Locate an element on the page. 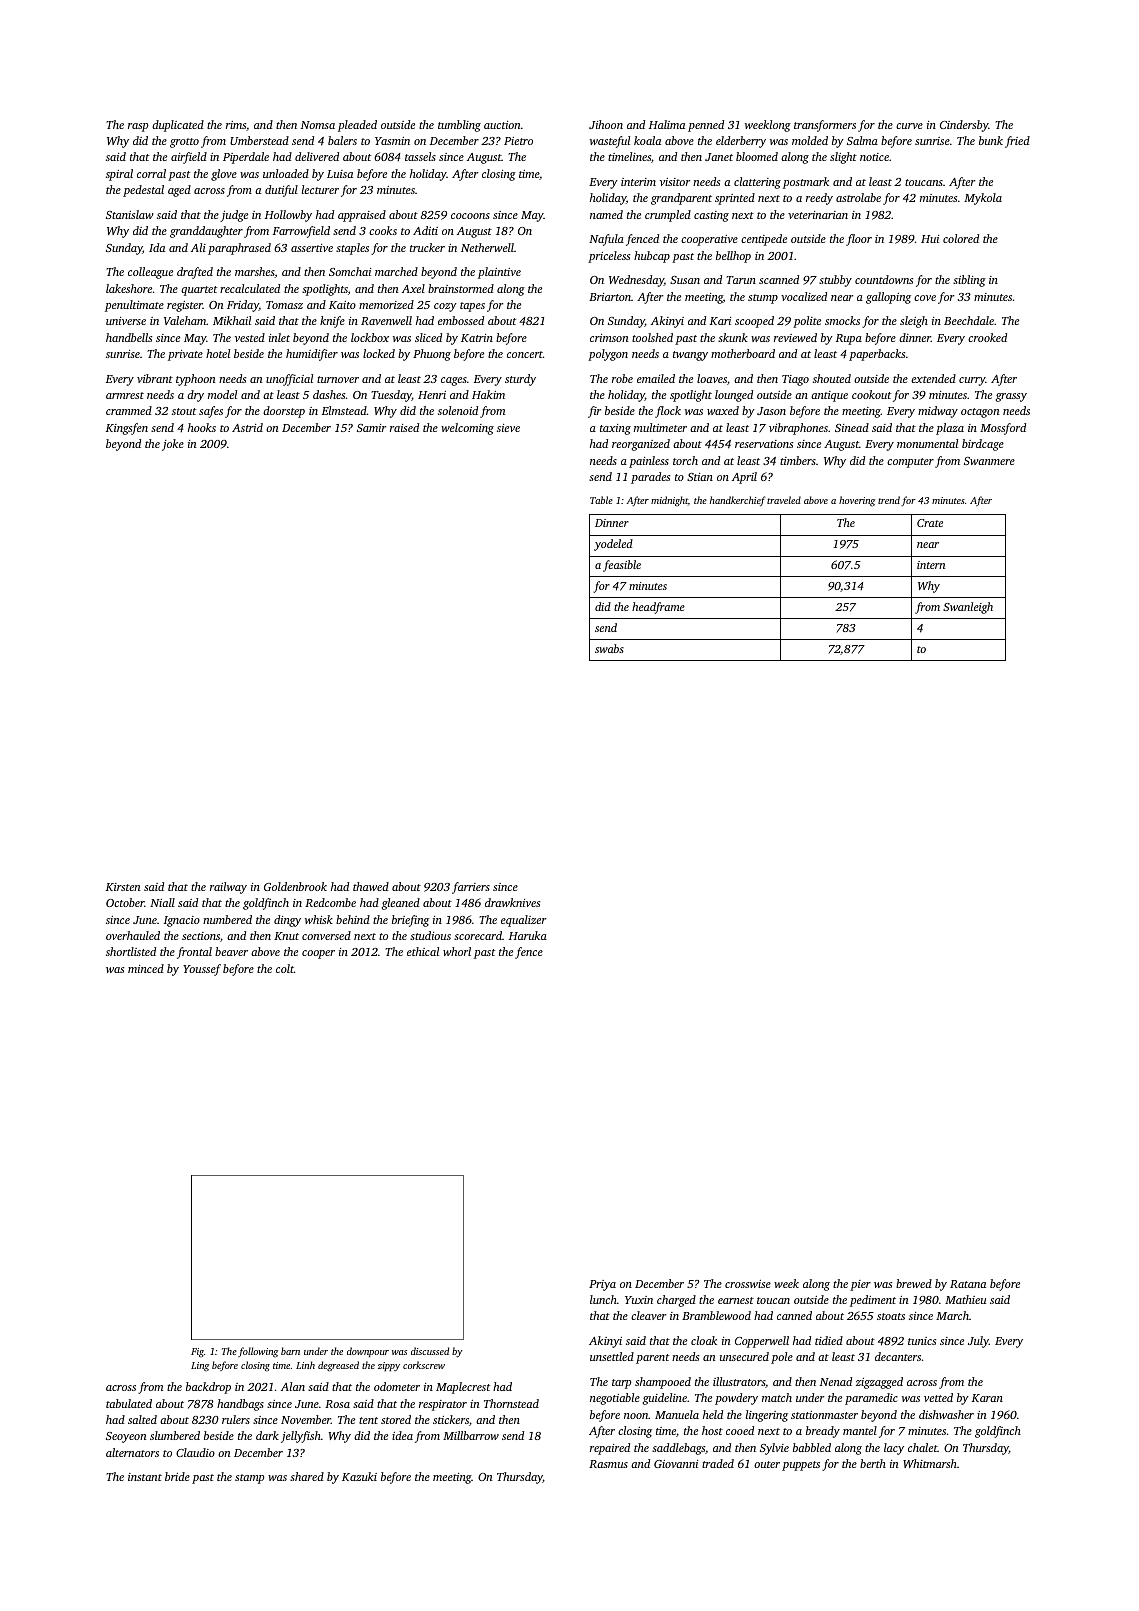 This image has width=1139, height=1611. thawed is located at coordinates (371, 886).
